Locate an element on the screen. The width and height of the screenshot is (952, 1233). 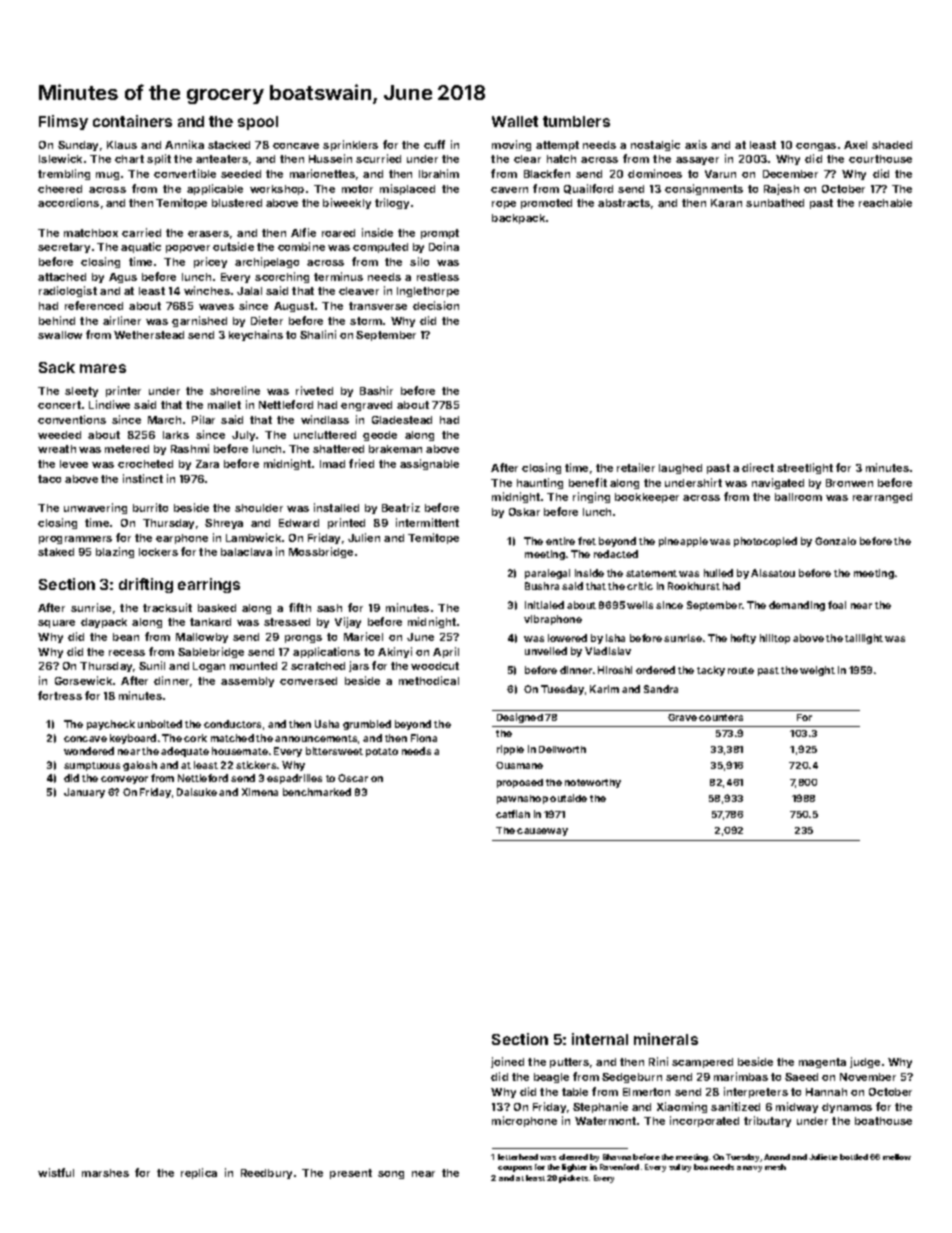
replica is located at coordinates (199, 1173).
